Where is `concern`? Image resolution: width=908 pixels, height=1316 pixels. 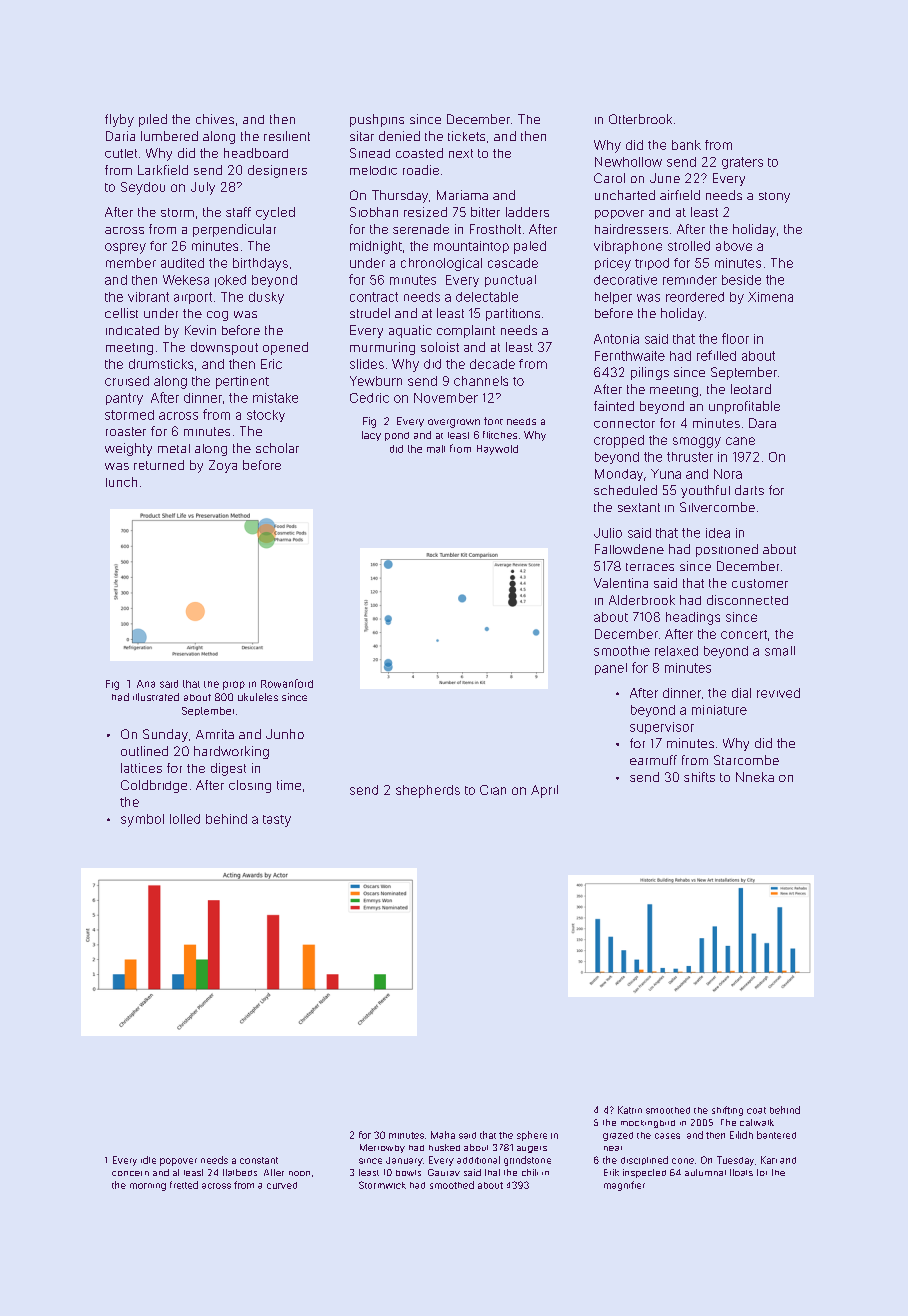 concern is located at coordinates (130, 1173).
